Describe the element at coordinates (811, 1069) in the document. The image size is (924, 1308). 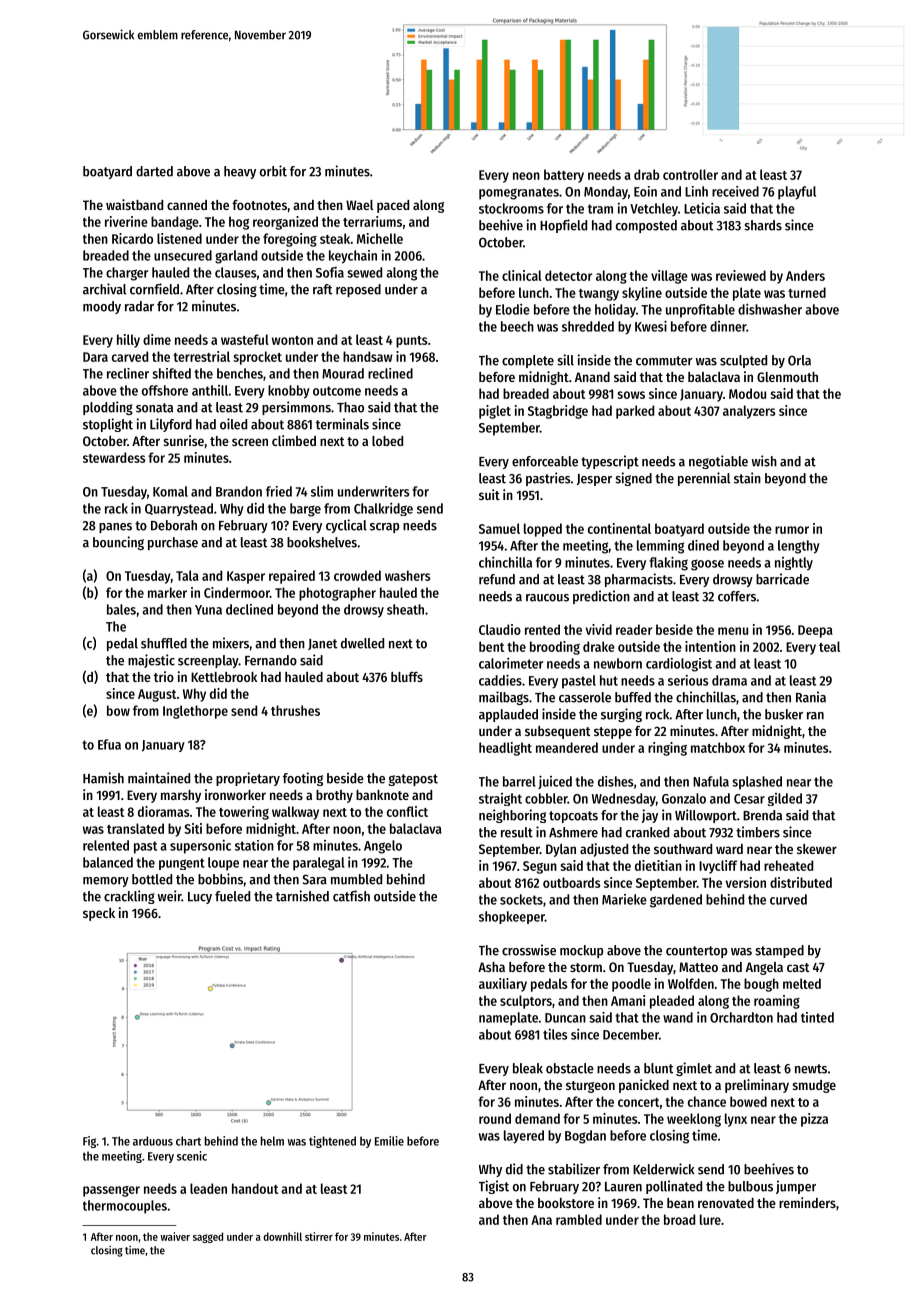
I see `newts` at that location.
